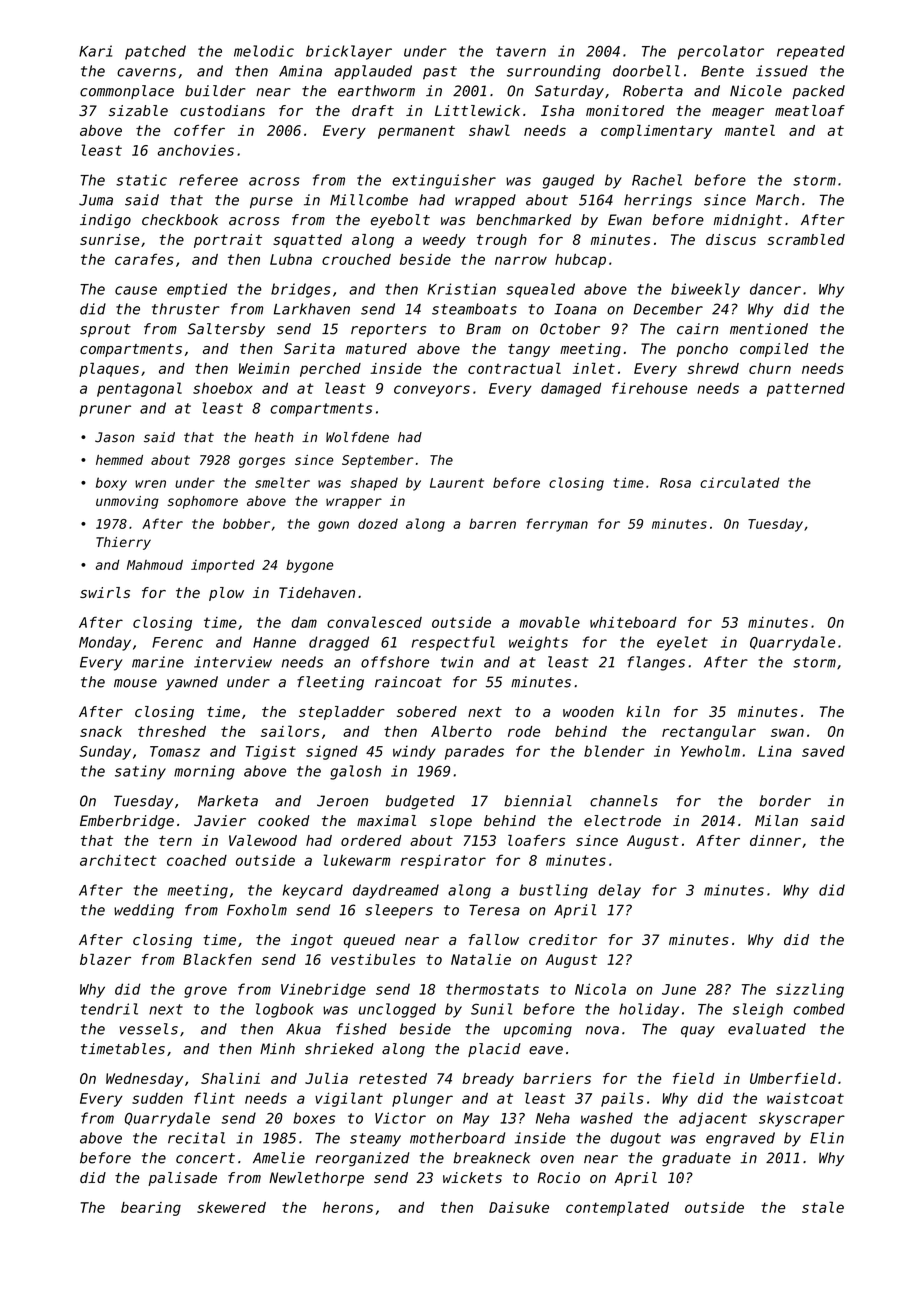 This screenshot has height=1308, width=924. Describe the element at coordinates (369, 200) in the screenshot. I see `Millcombe` at that location.
